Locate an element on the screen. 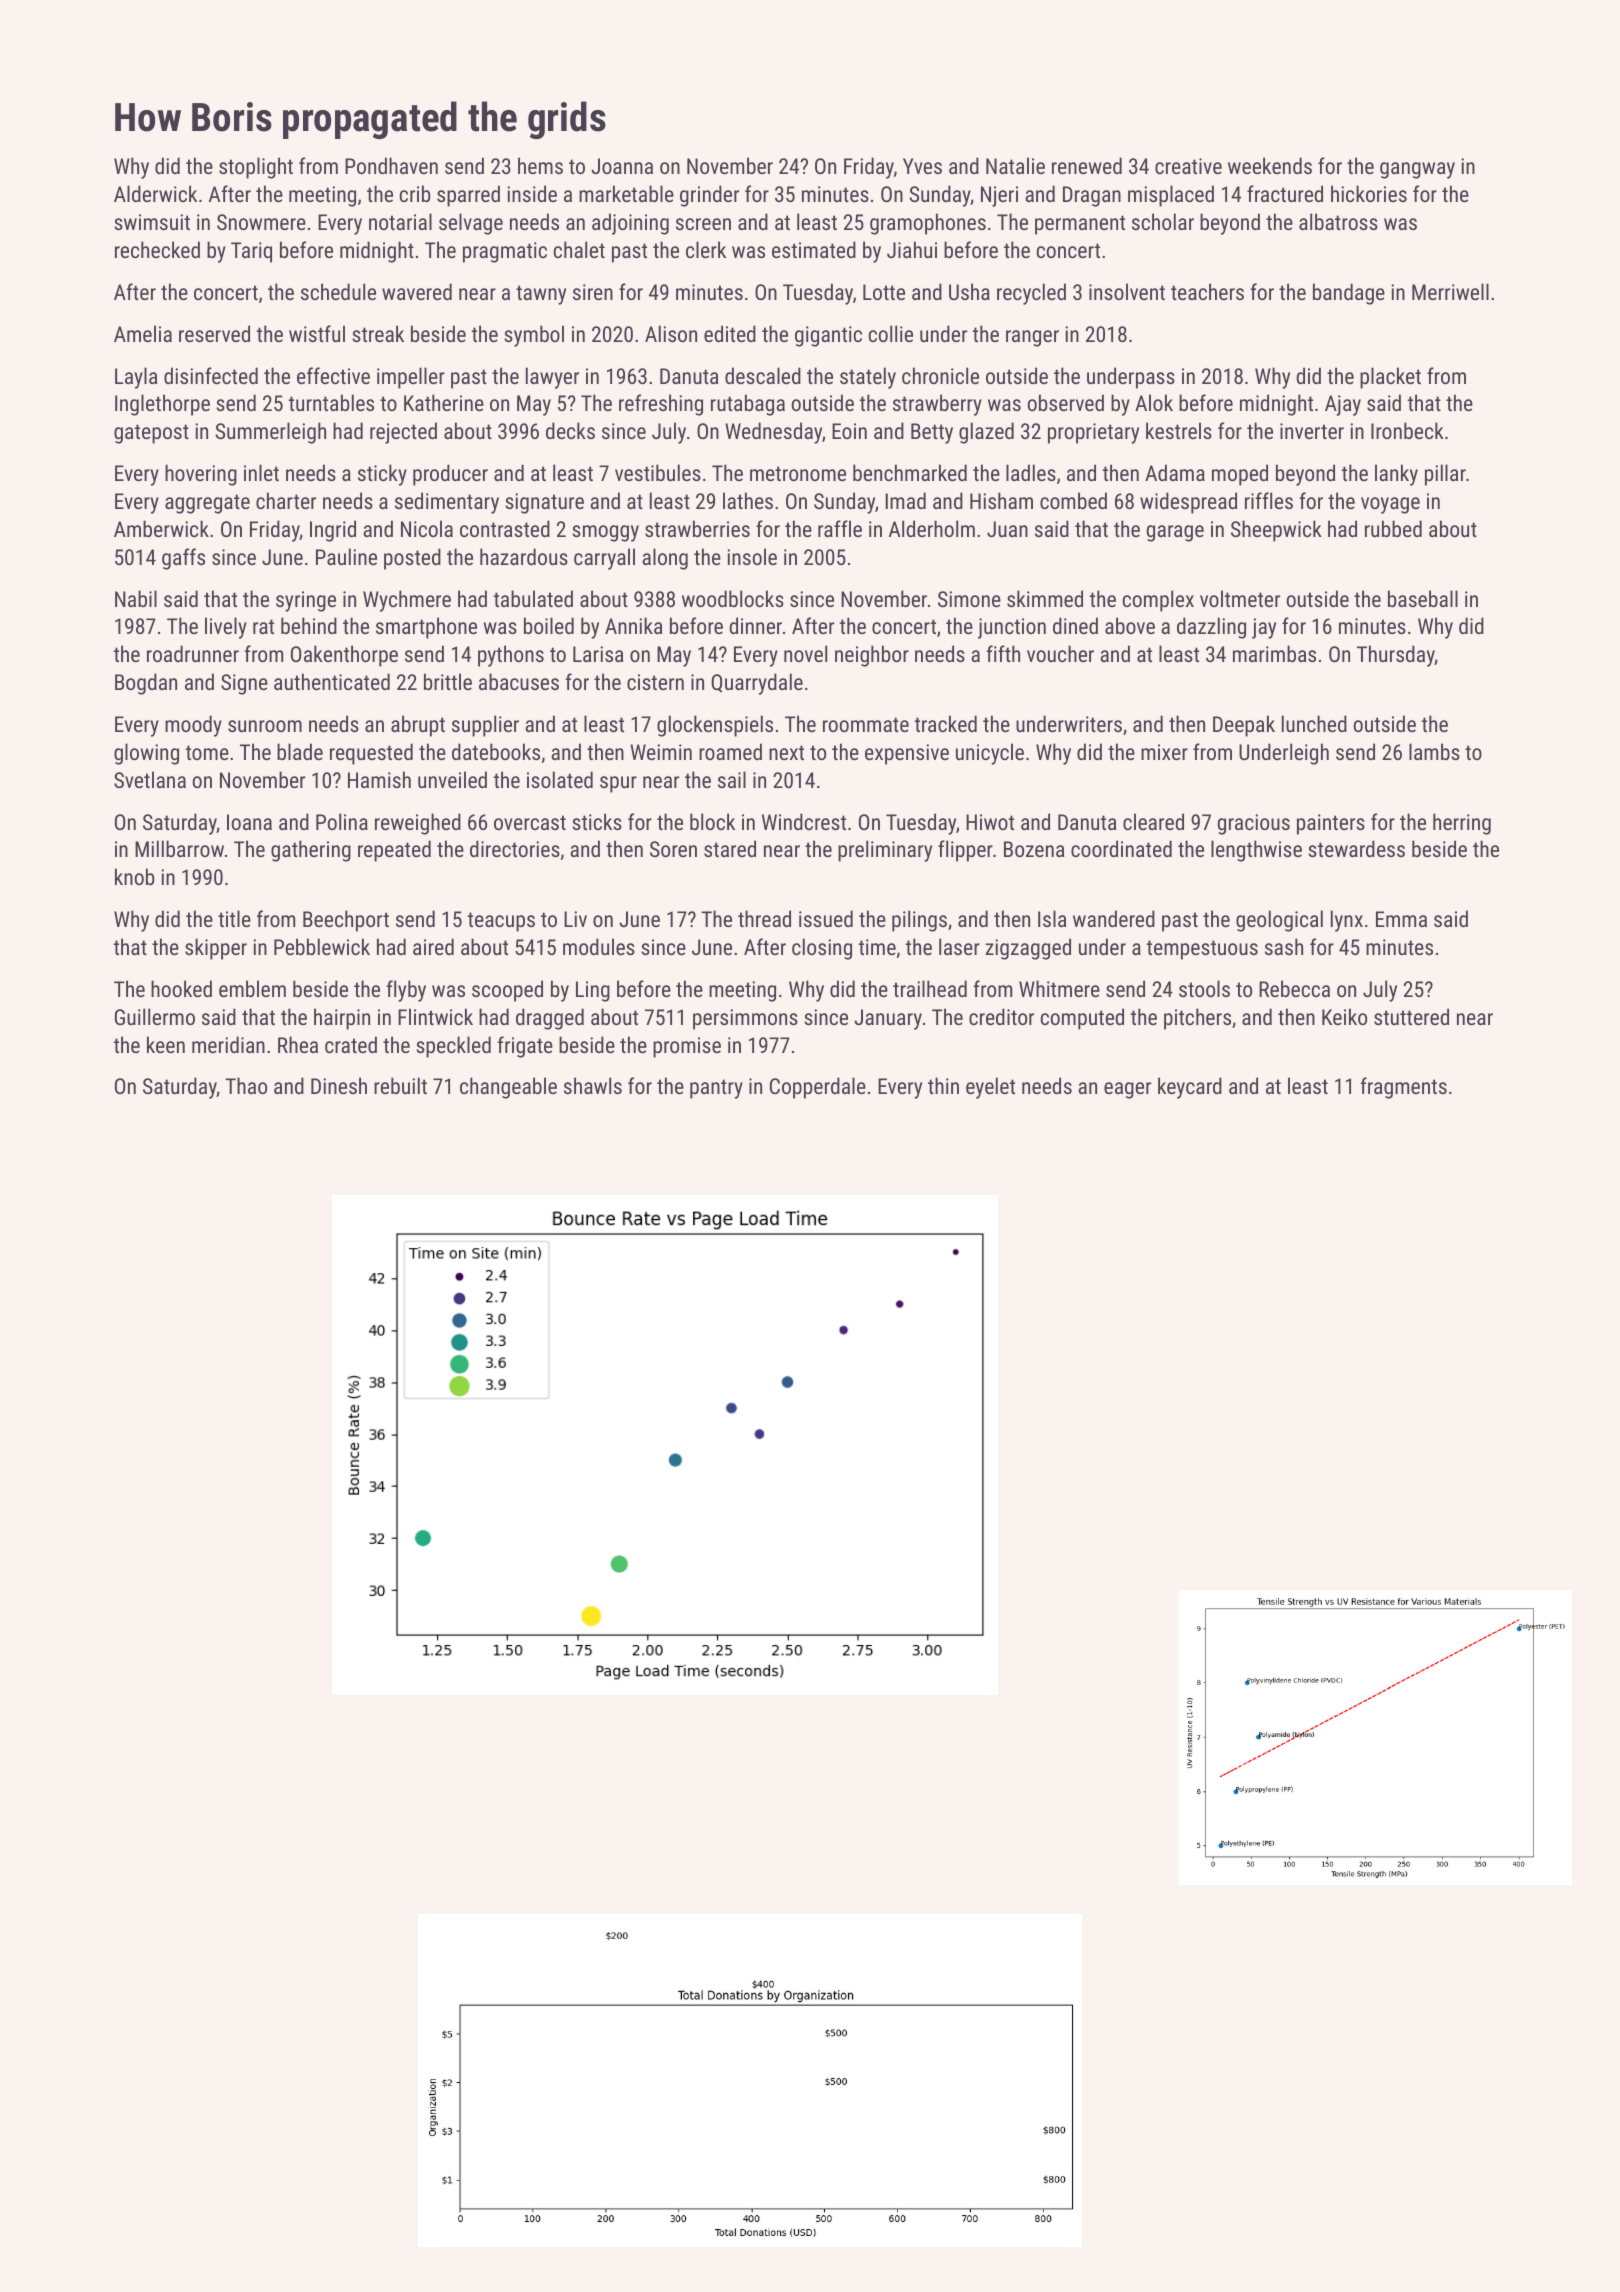 The width and height of the screenshot is (1620, 2292). albatross is located at coordinates (1338, 221).
